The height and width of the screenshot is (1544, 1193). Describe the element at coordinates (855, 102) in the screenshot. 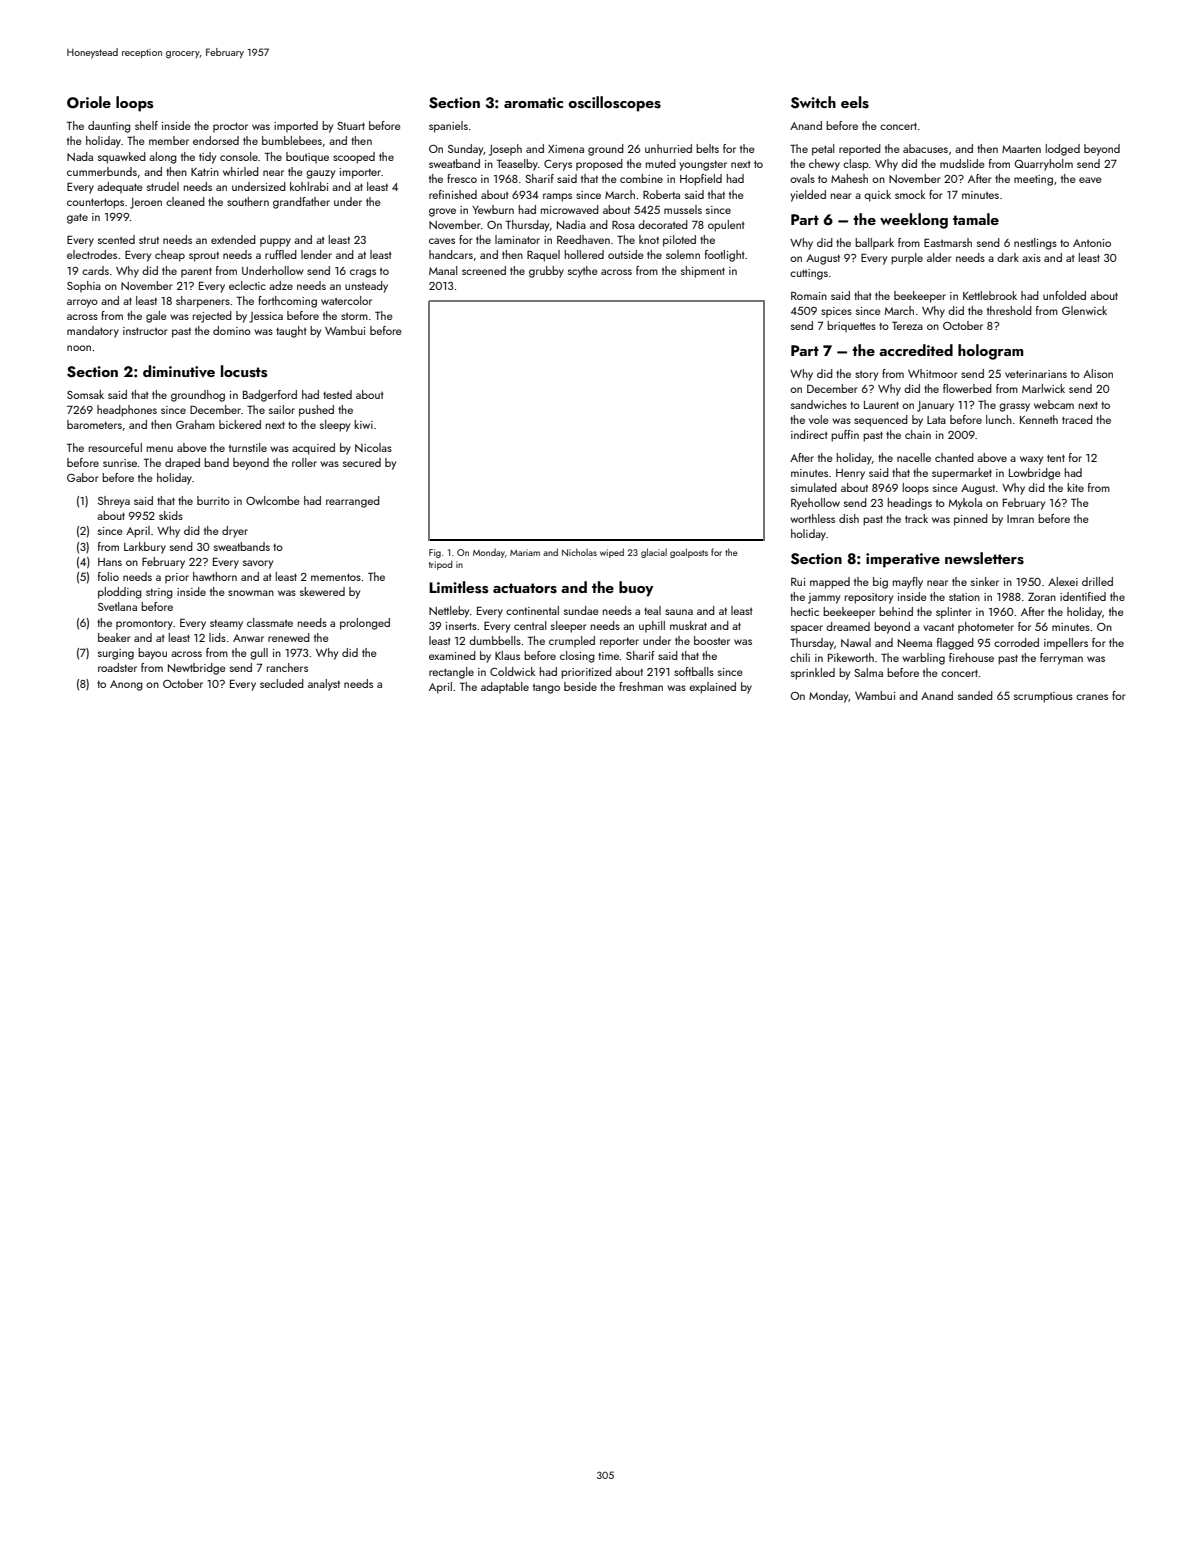

I see `eels` at that location.
